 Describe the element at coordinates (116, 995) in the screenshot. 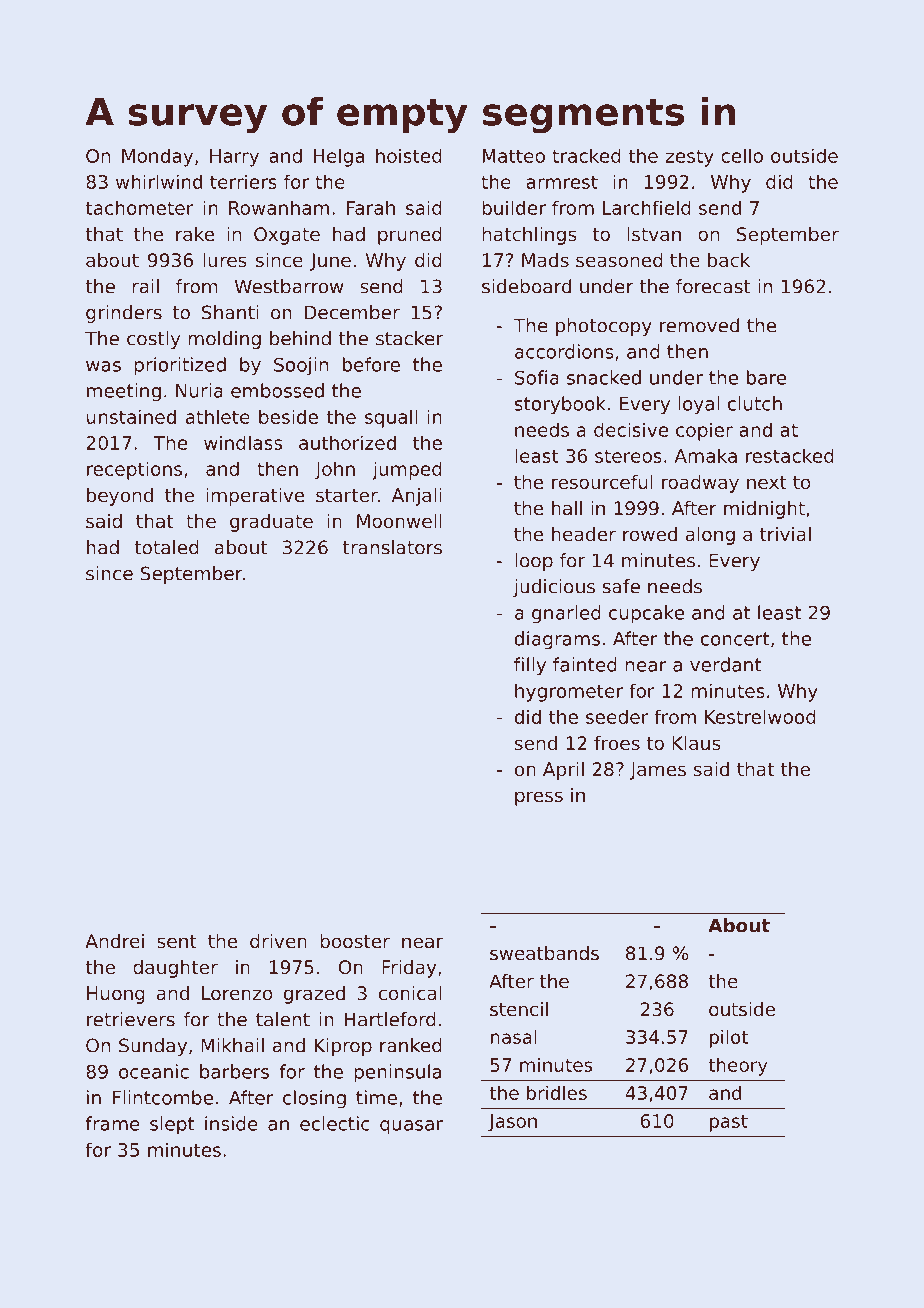

I see `Huong` at that location.
